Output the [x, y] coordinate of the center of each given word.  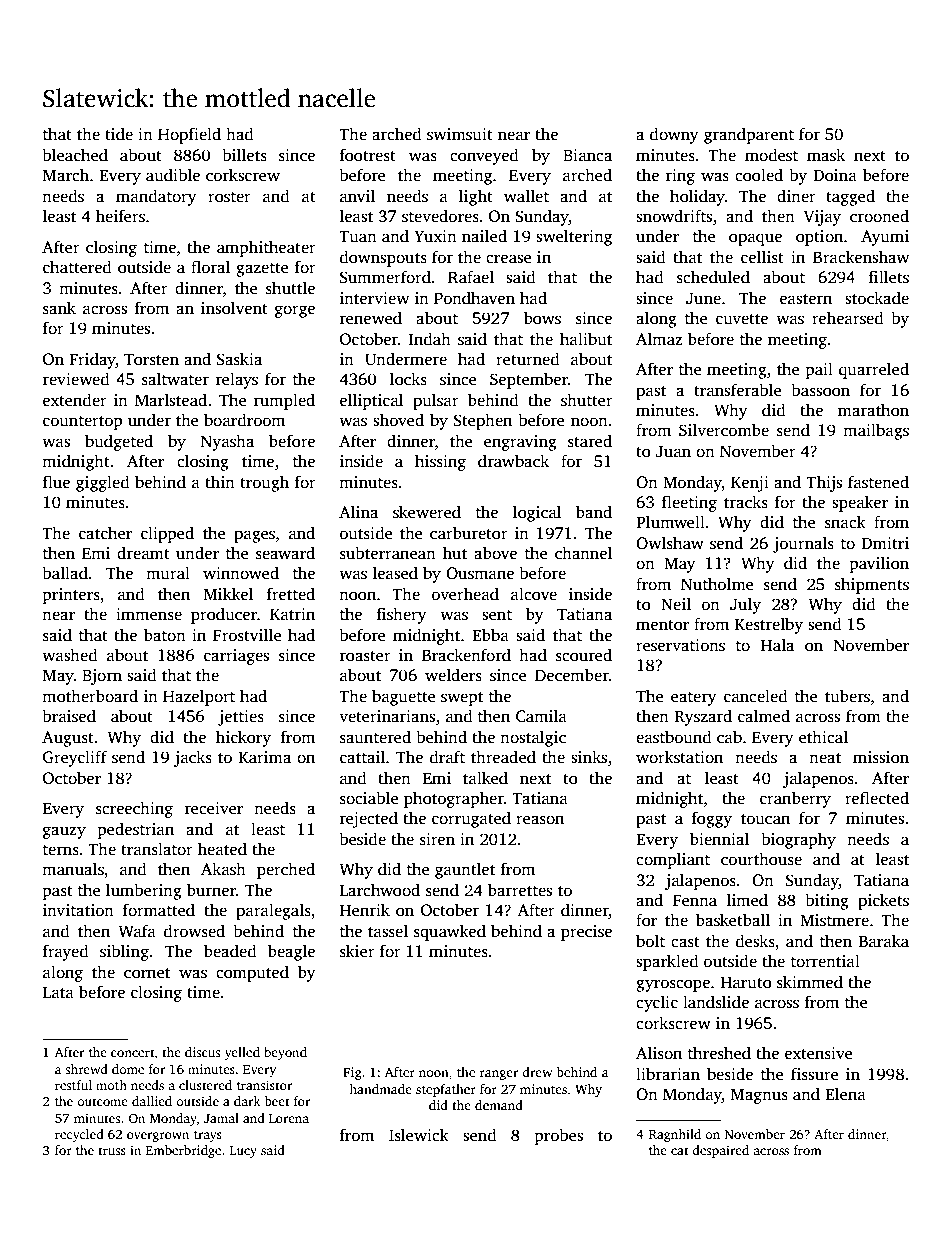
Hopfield [189, 135]
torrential [825, 961]
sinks [589, 757]
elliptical [371, 401]
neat [825, 758]
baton [165, 635]
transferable [738, 390]
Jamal [221, 1118]
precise [586, 933]
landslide [716, 1002]
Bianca [587, 155]
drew [537, 1072]
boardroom [244, 420]
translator [157, 849]
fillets [889, 277]
